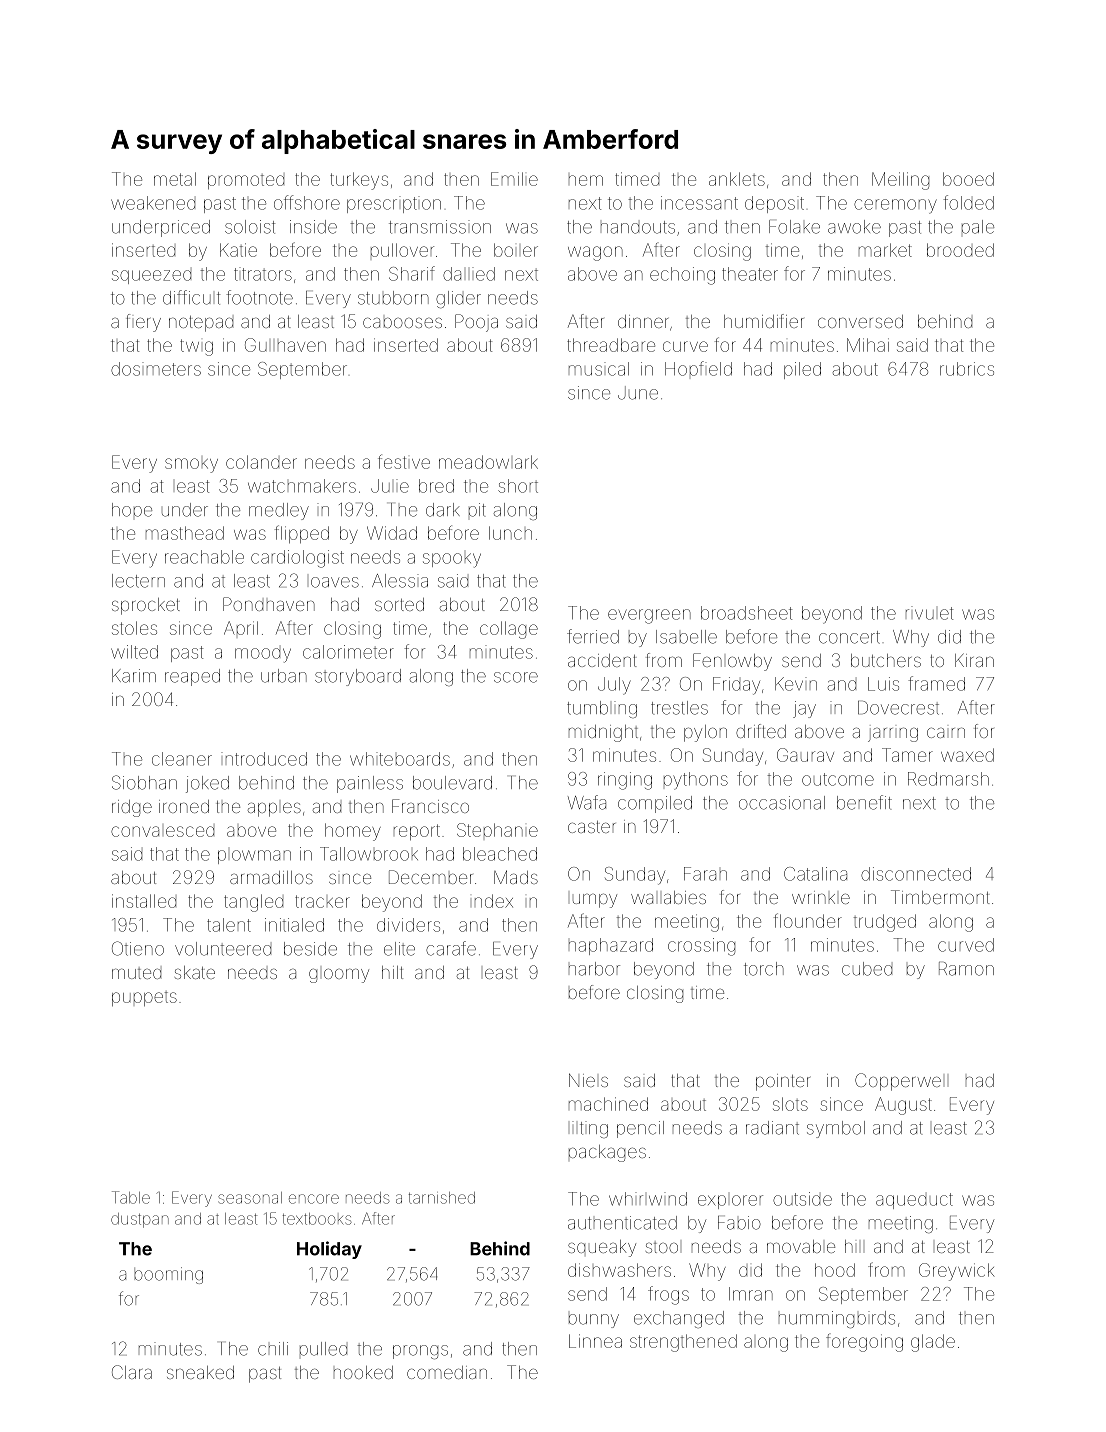  I want to click on turkeys, so click(359, 181).
